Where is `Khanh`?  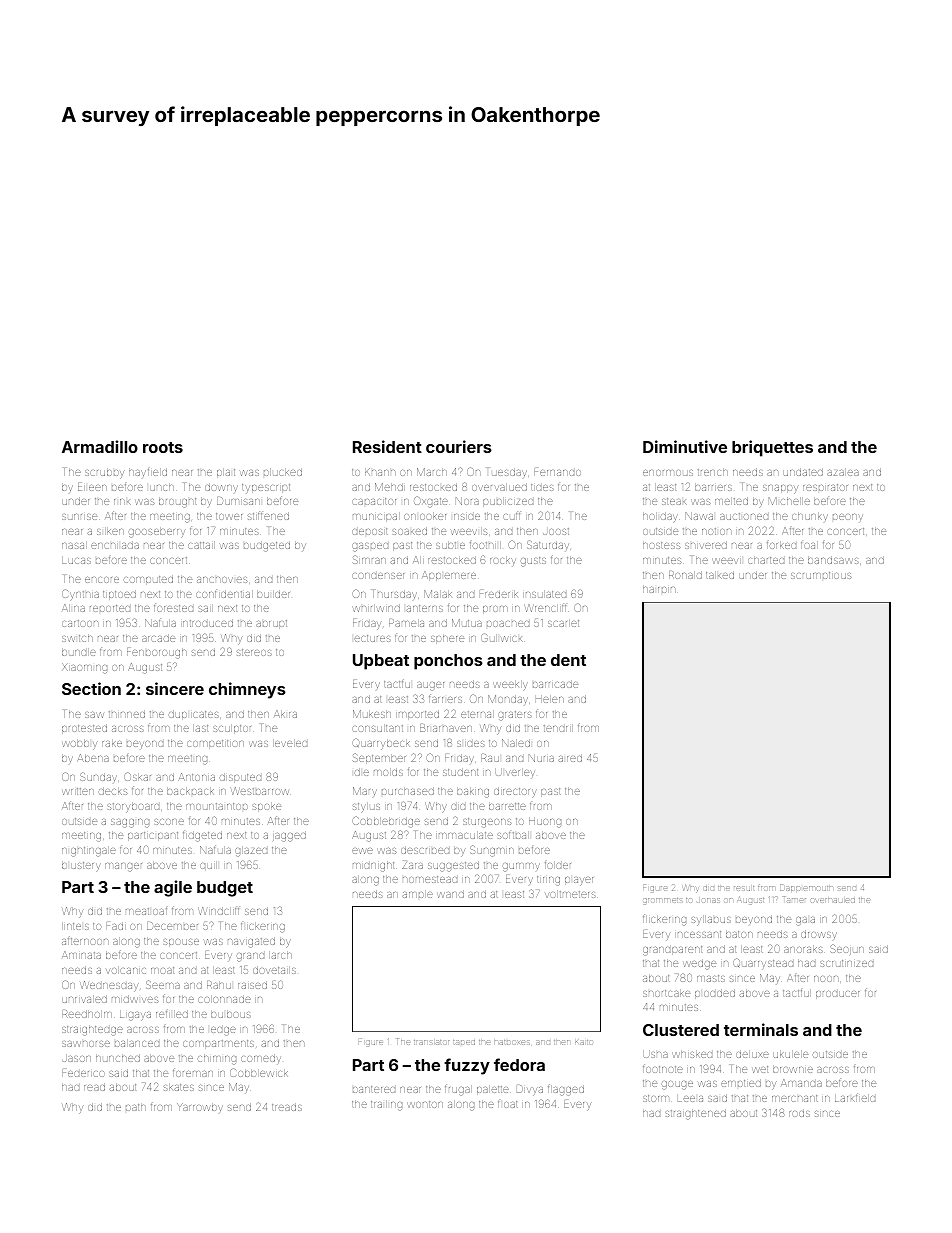
Khanh is located at coordinates (380, 472).
